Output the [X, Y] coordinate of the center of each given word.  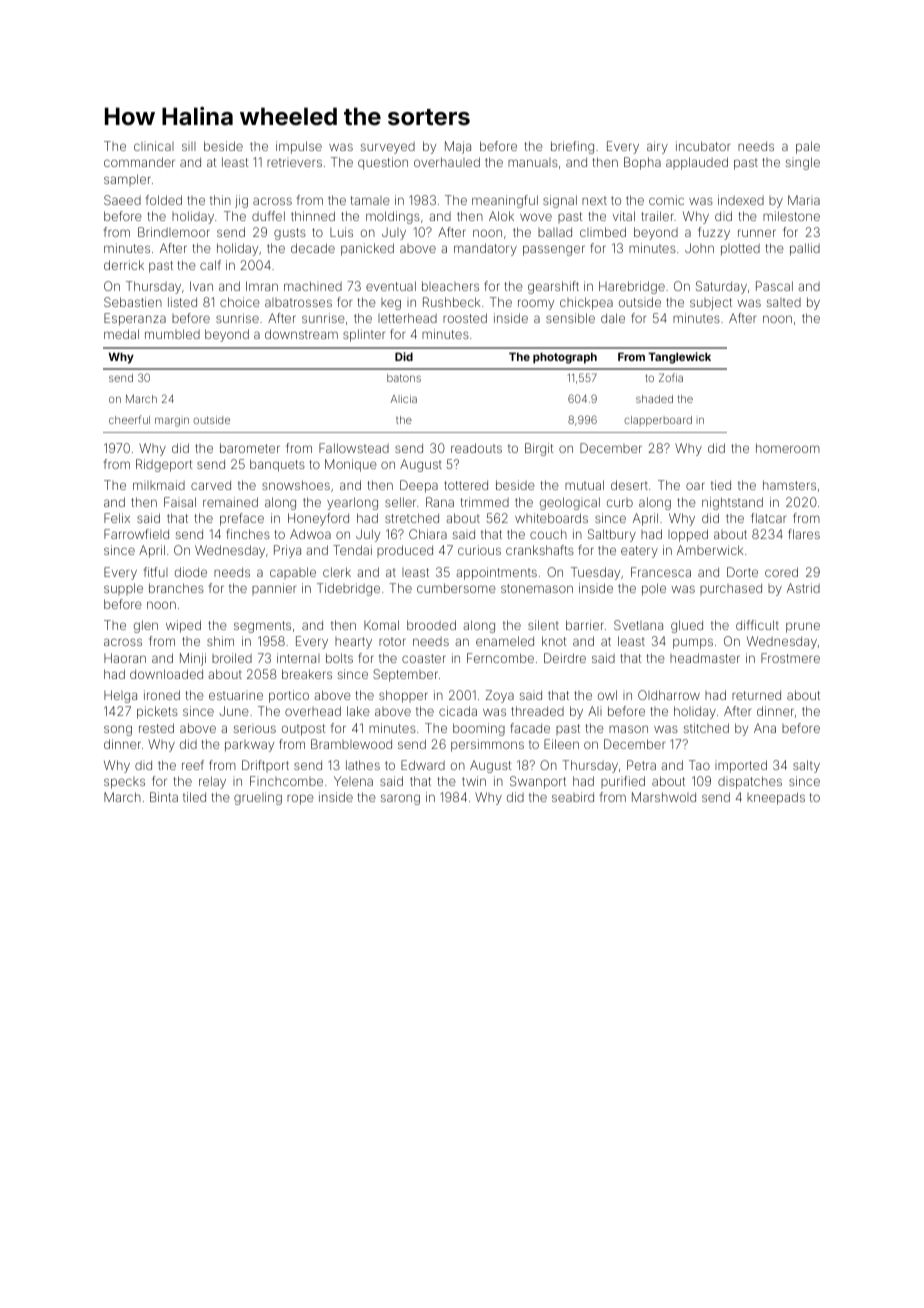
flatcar [768, 518]
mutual [584, 485]
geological [570, 503]
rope [300, 799]
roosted [465, 318]
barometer [250, 448]
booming [479, 729]
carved [211, 485]
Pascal [774, 286]
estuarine [236, 695]
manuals [533, 162]
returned [756, 695]
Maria [804, 200]
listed [182, 302]
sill [189, 146]
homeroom [788, 448]
